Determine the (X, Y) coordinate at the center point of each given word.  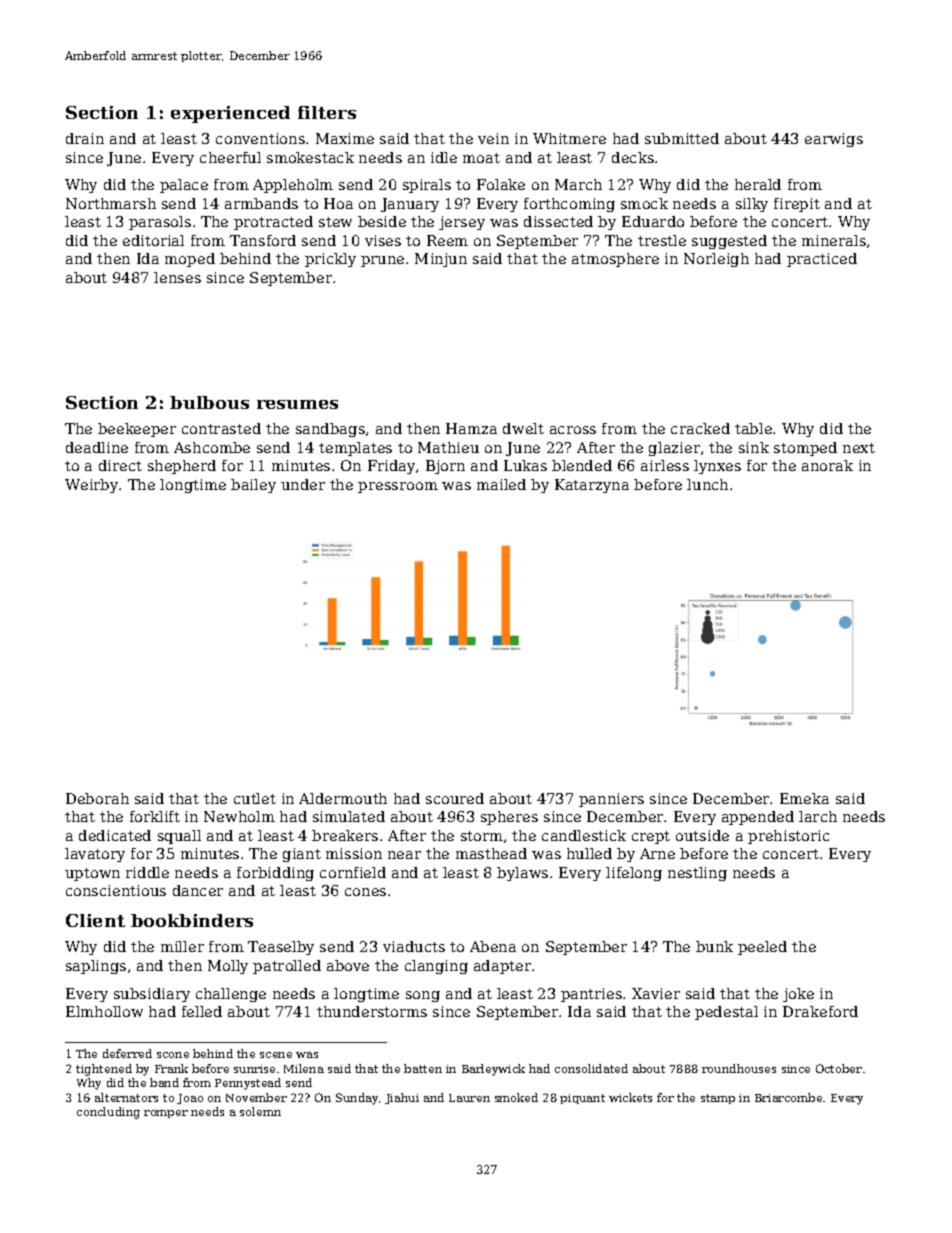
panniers (611, 800)
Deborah (97, 798)
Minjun (441, 260)
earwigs (834, 140)
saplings (96, 967)
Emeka (804, 798)
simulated (349, 816)
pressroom (398, 487)
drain (85, 138)
